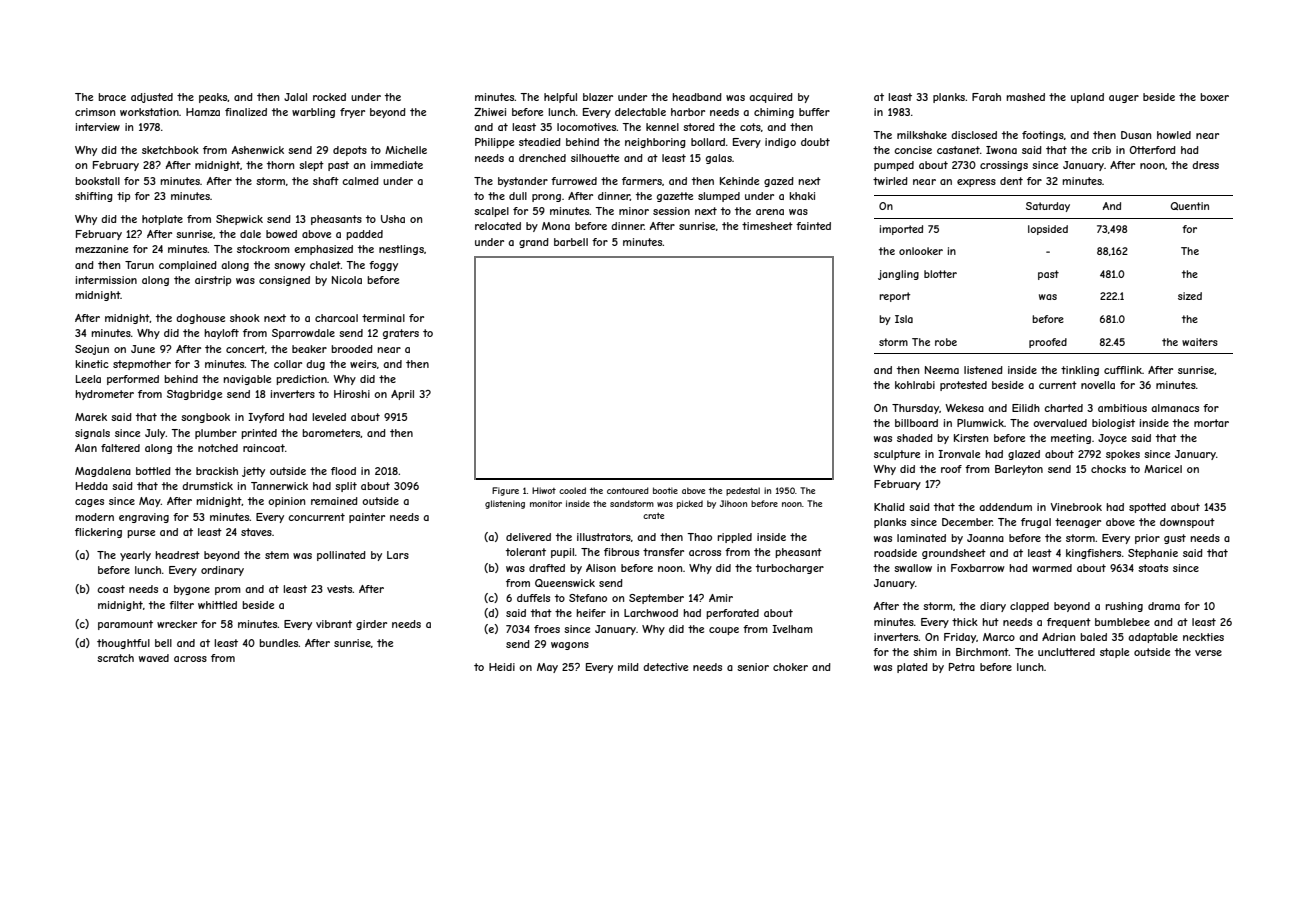 Image resolution: width=1308 pixels, height=924 pixels. What do you see at coordinates (329, 97) in the document?
I see `rocked` at bounding box center [329, 97].
